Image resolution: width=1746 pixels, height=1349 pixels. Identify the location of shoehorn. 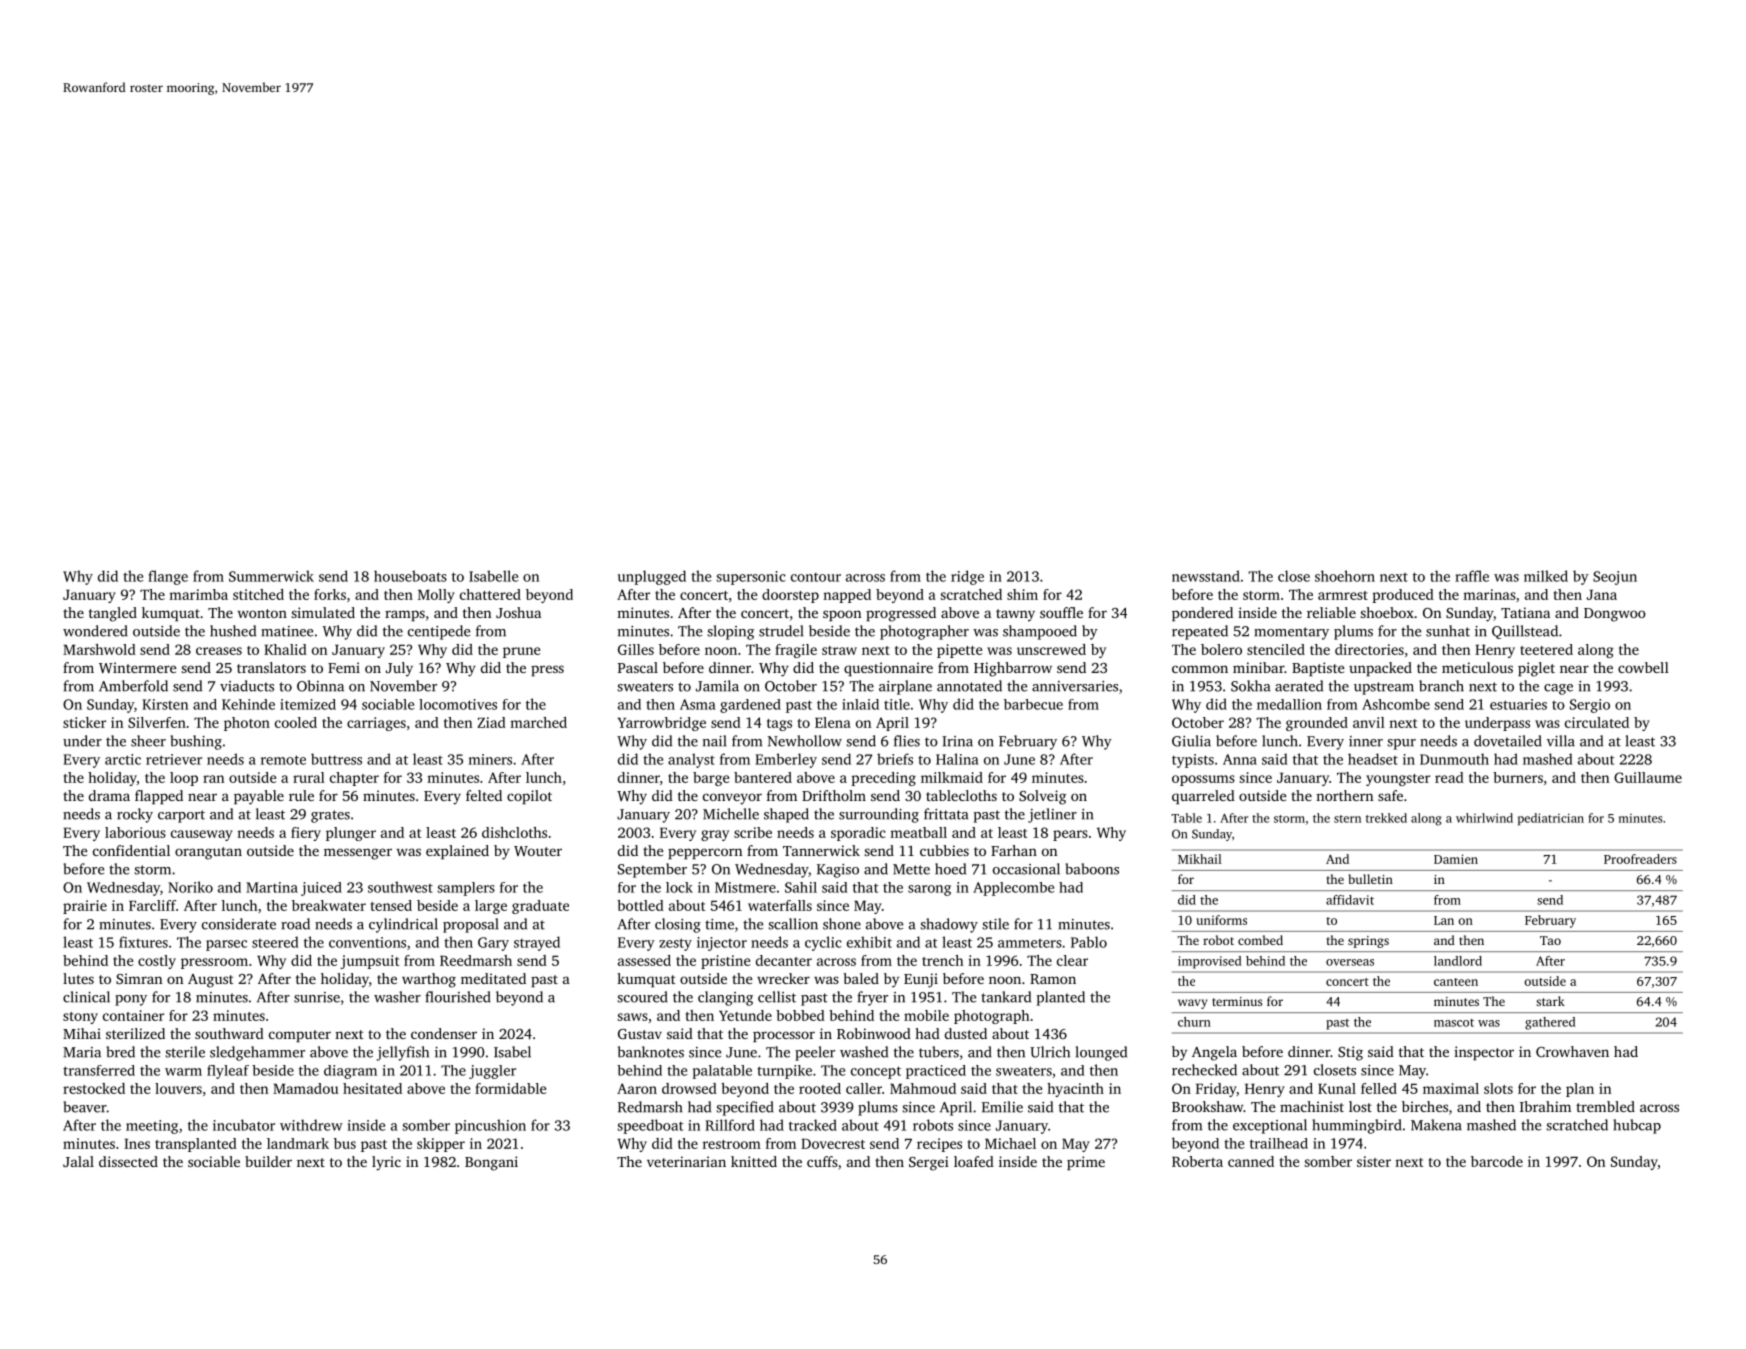
(1345, 576).
